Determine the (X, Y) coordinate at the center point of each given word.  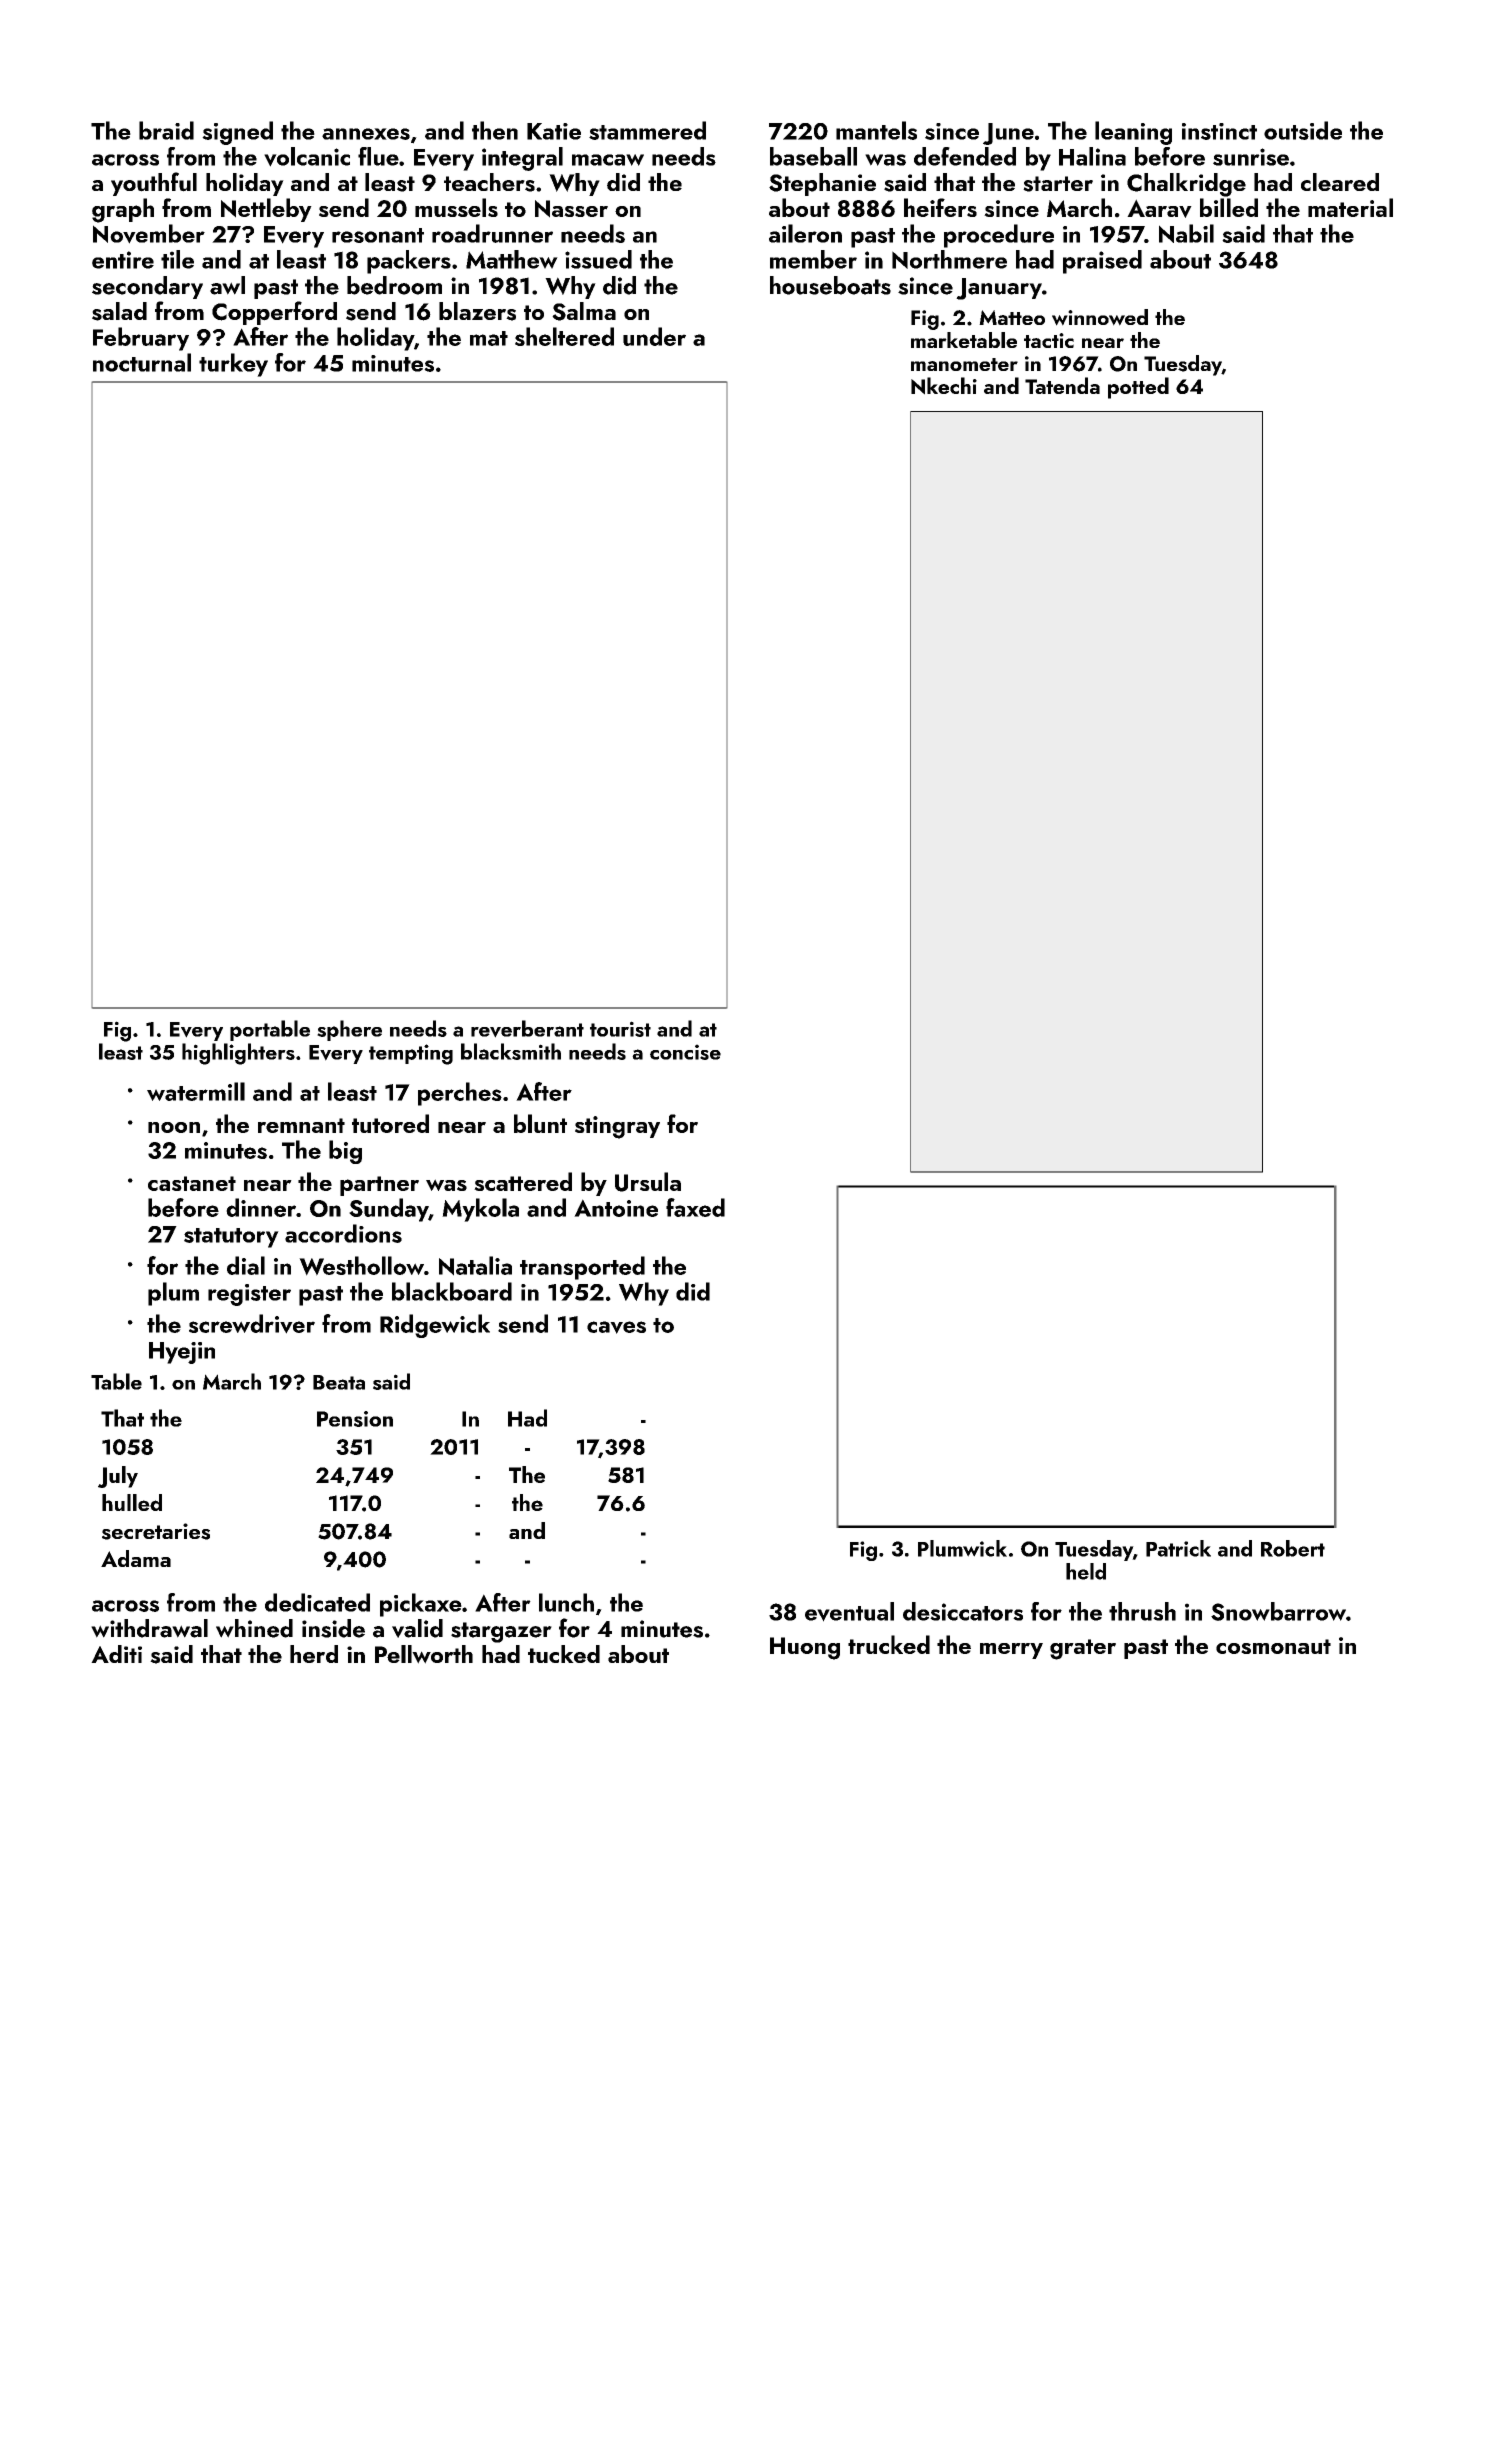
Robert (1293, 1548)
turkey (233, 365)
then (495, 130)
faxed (695, 1207)
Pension (355, 1419)
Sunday (389, 1210)
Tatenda (1062, 385)
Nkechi (944, 386)
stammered (647, 130)
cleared (1340, 182)
